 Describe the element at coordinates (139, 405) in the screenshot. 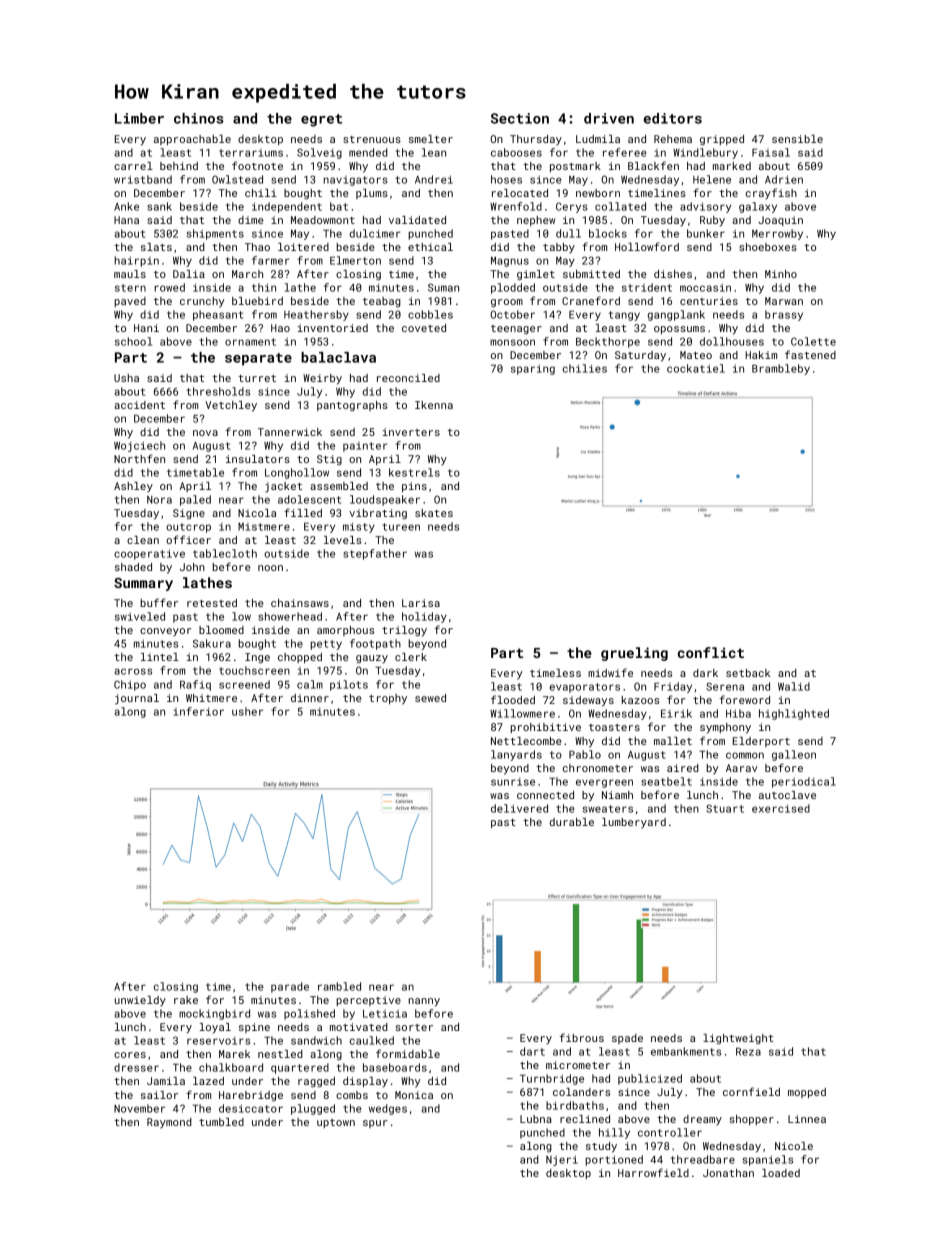

I see `accident` at that location.
